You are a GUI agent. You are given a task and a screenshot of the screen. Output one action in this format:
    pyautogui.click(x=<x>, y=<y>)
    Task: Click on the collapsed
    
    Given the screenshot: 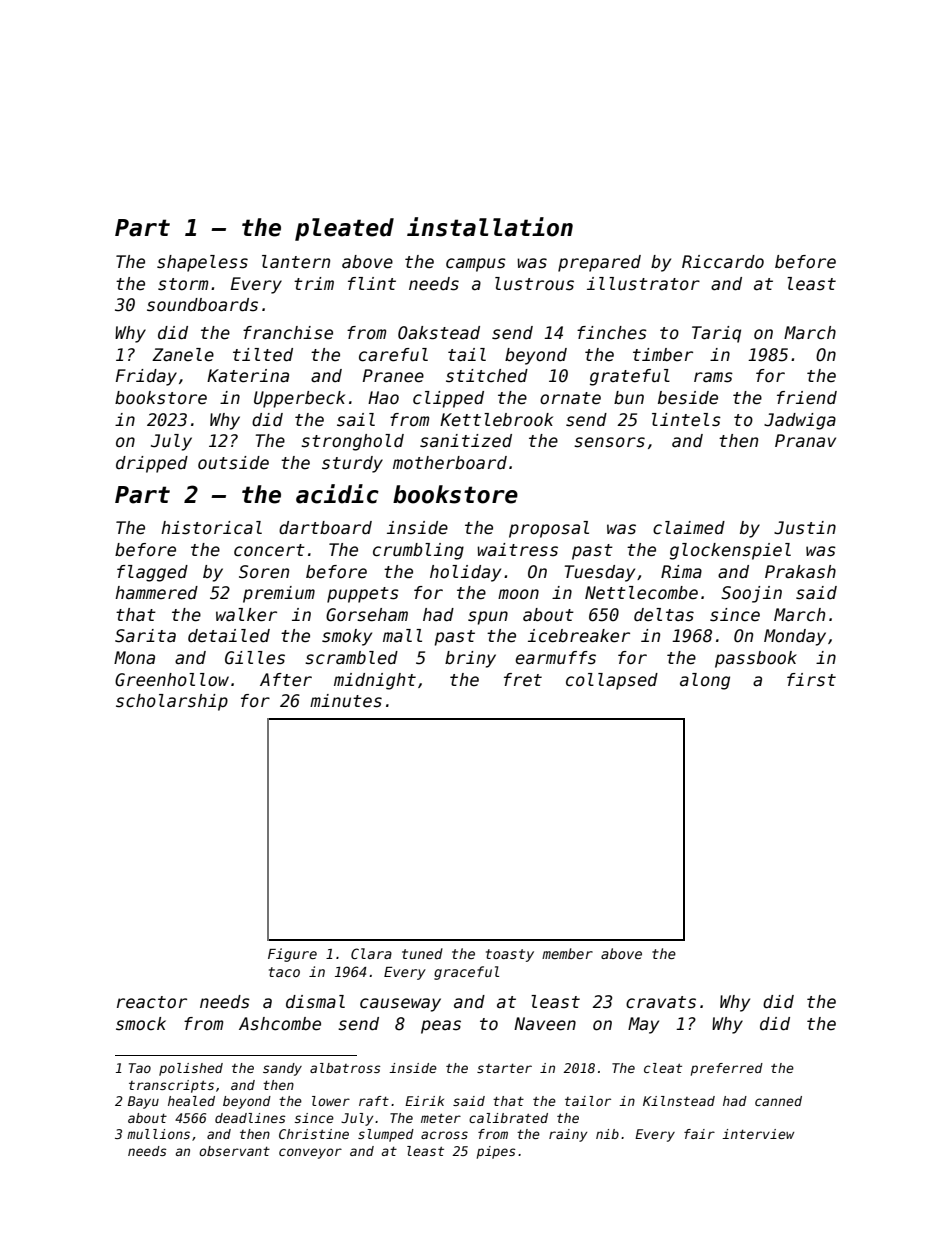 What is the action you would take?
    pyautogui.click(x=612, y=681)
